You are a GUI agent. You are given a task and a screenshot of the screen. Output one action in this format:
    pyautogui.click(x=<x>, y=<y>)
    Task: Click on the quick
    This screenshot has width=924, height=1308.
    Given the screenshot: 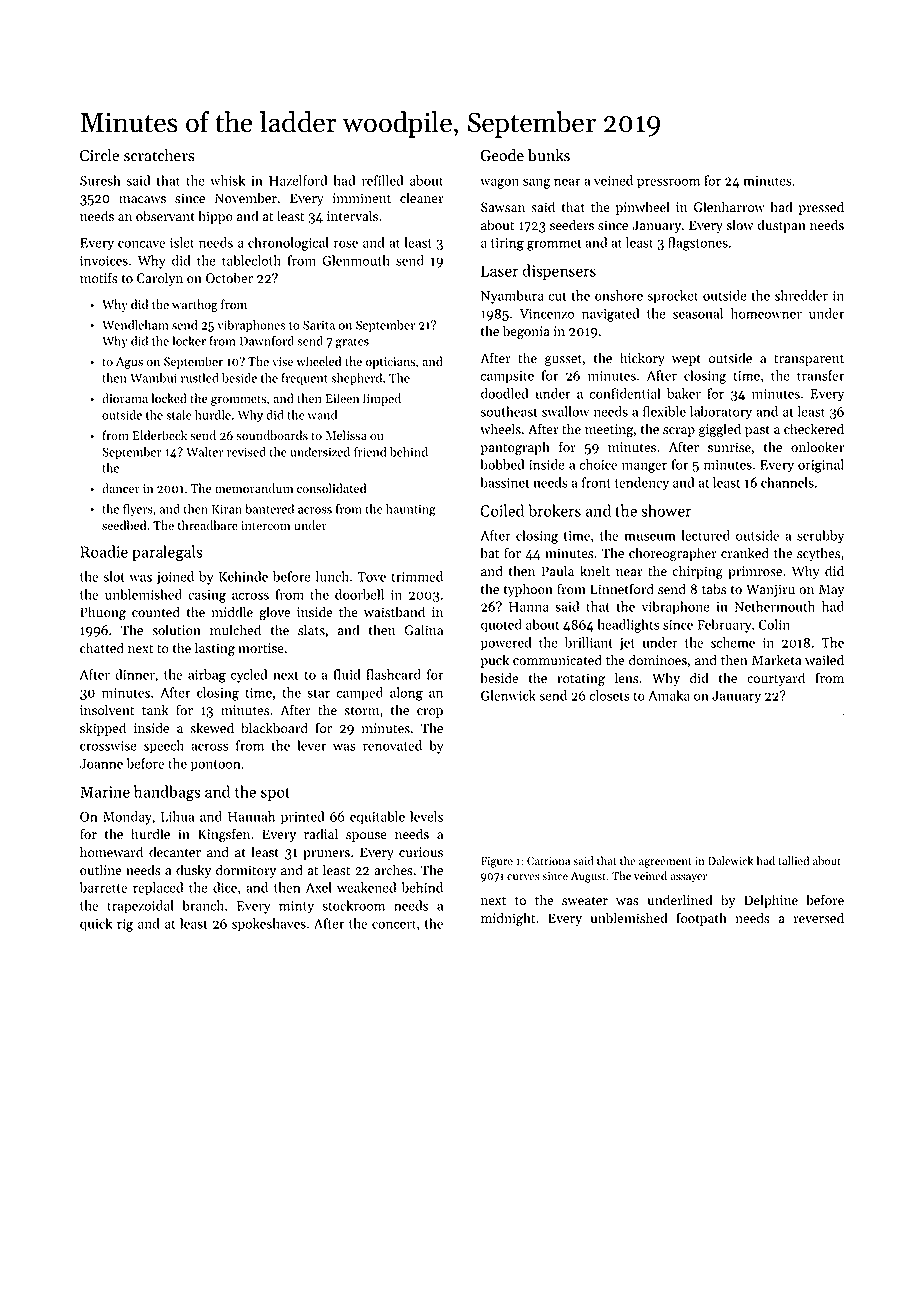 What is the action you would take?
    pyautogui.click(x=96, y=925)
